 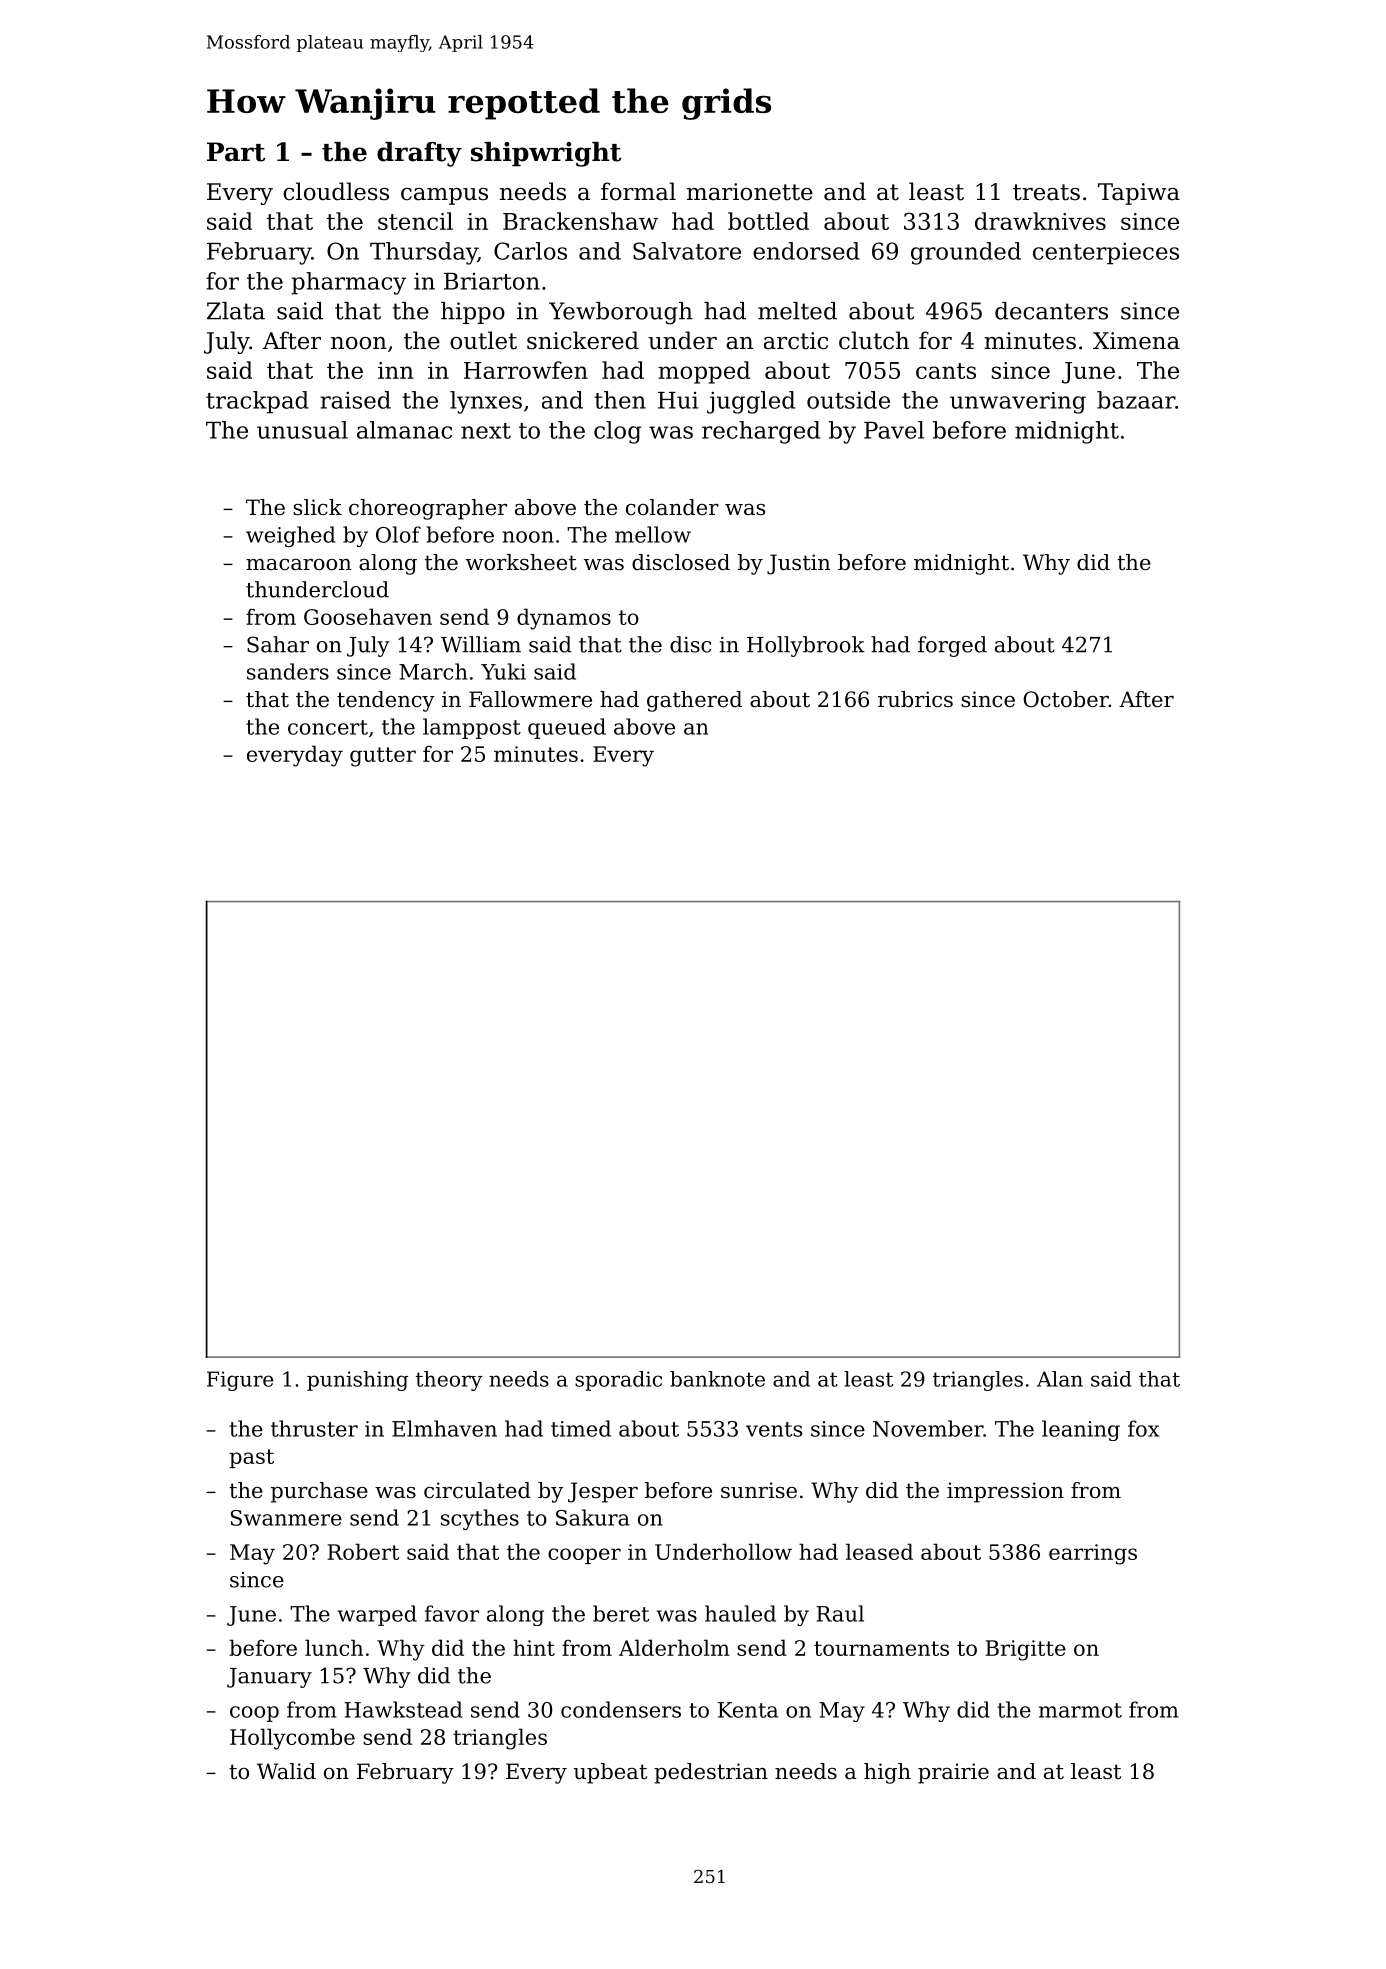 I want to click on leased, so click(x=879, y=1551).
